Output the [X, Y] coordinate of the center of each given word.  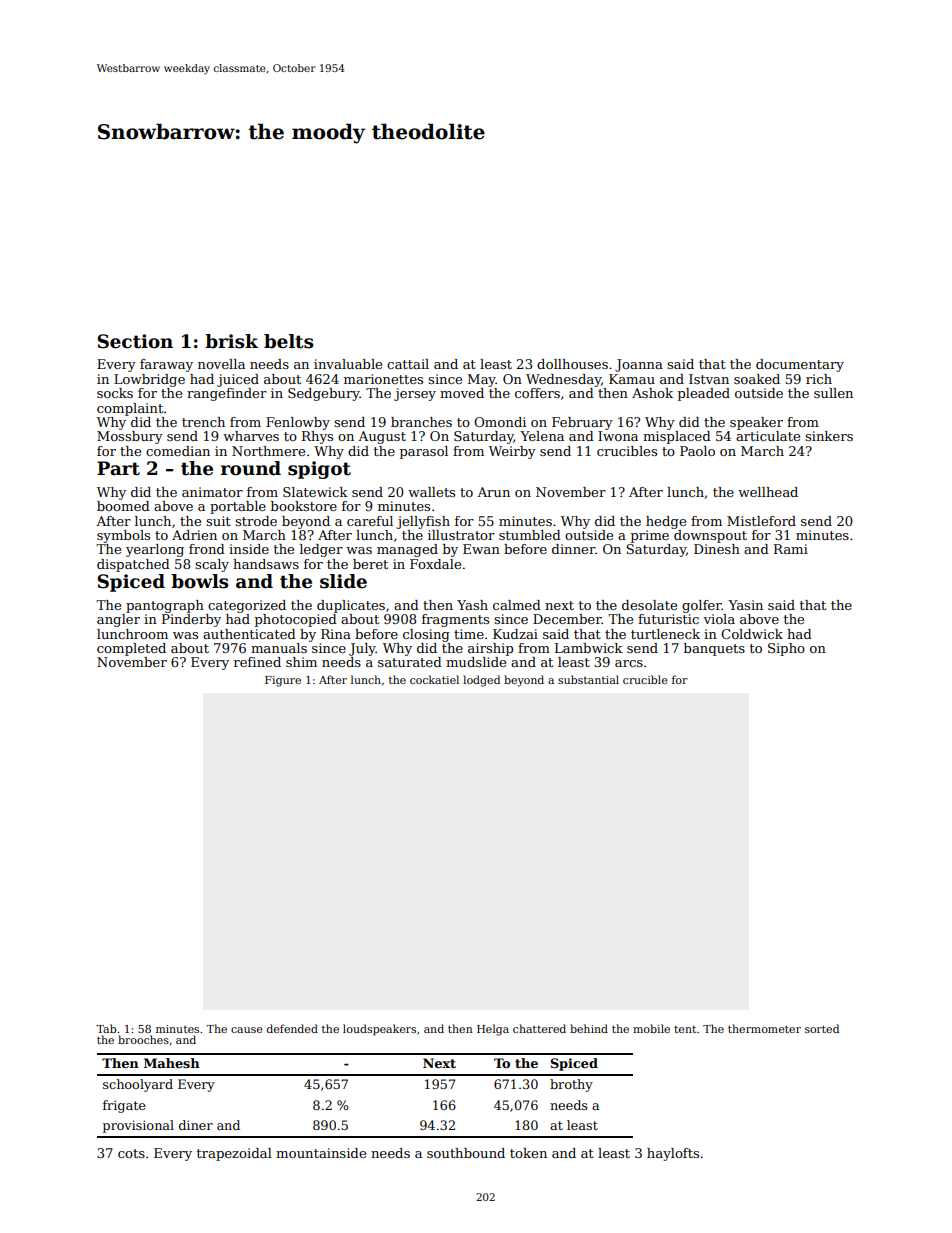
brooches [143, 1039]
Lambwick [589, 648]
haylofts [673, 1154]
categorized [247, 606]
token [528, 1153]
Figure [283, 681]
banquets [714, 649]
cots [131, 1153]
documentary [800, 365]
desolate [649, 605]
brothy [571, 1085]
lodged [481, 681]
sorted [822, 1028]
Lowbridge [149, 380]
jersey [415, 394]
